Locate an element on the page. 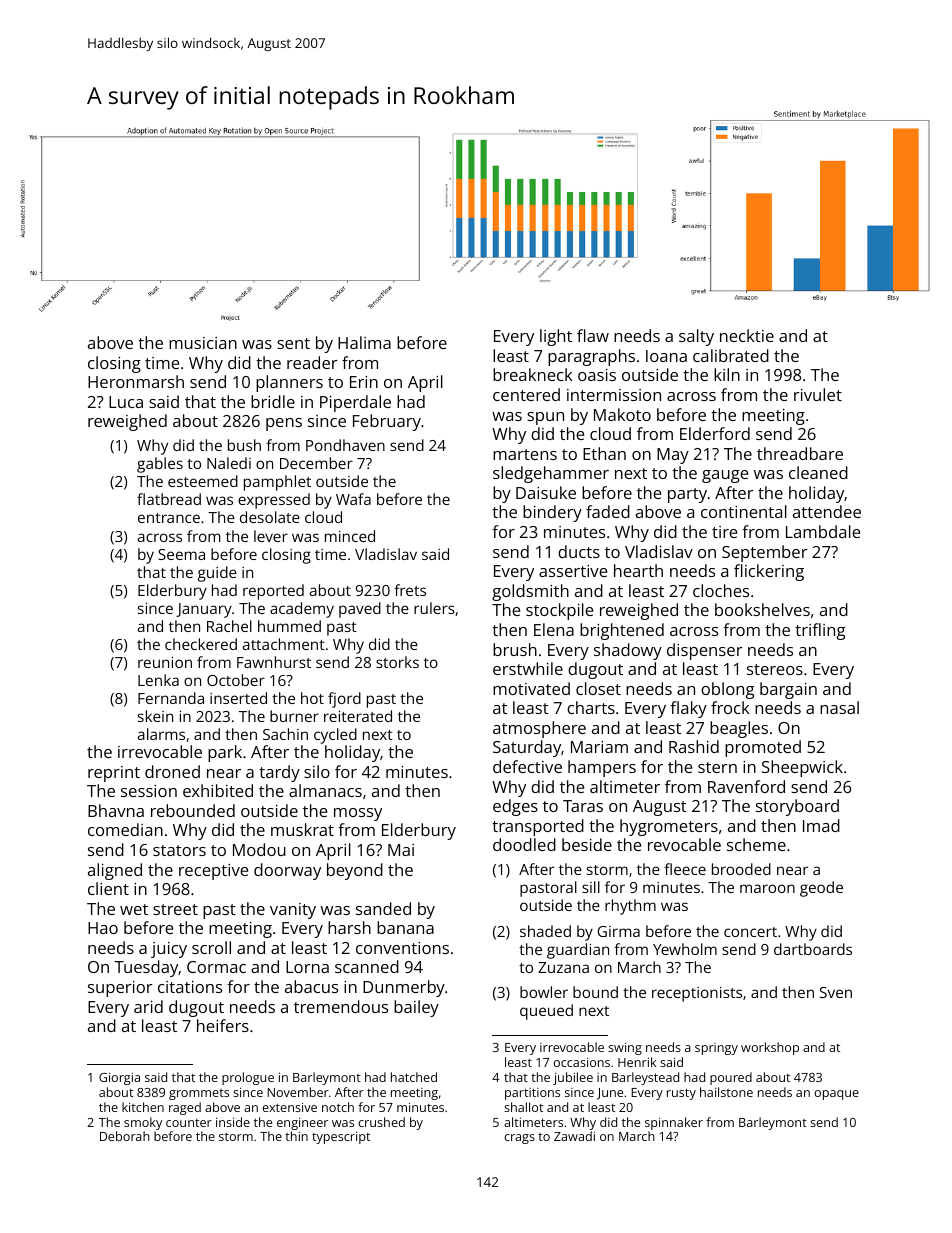  Deborah is located at coordinates (125, 1136).
